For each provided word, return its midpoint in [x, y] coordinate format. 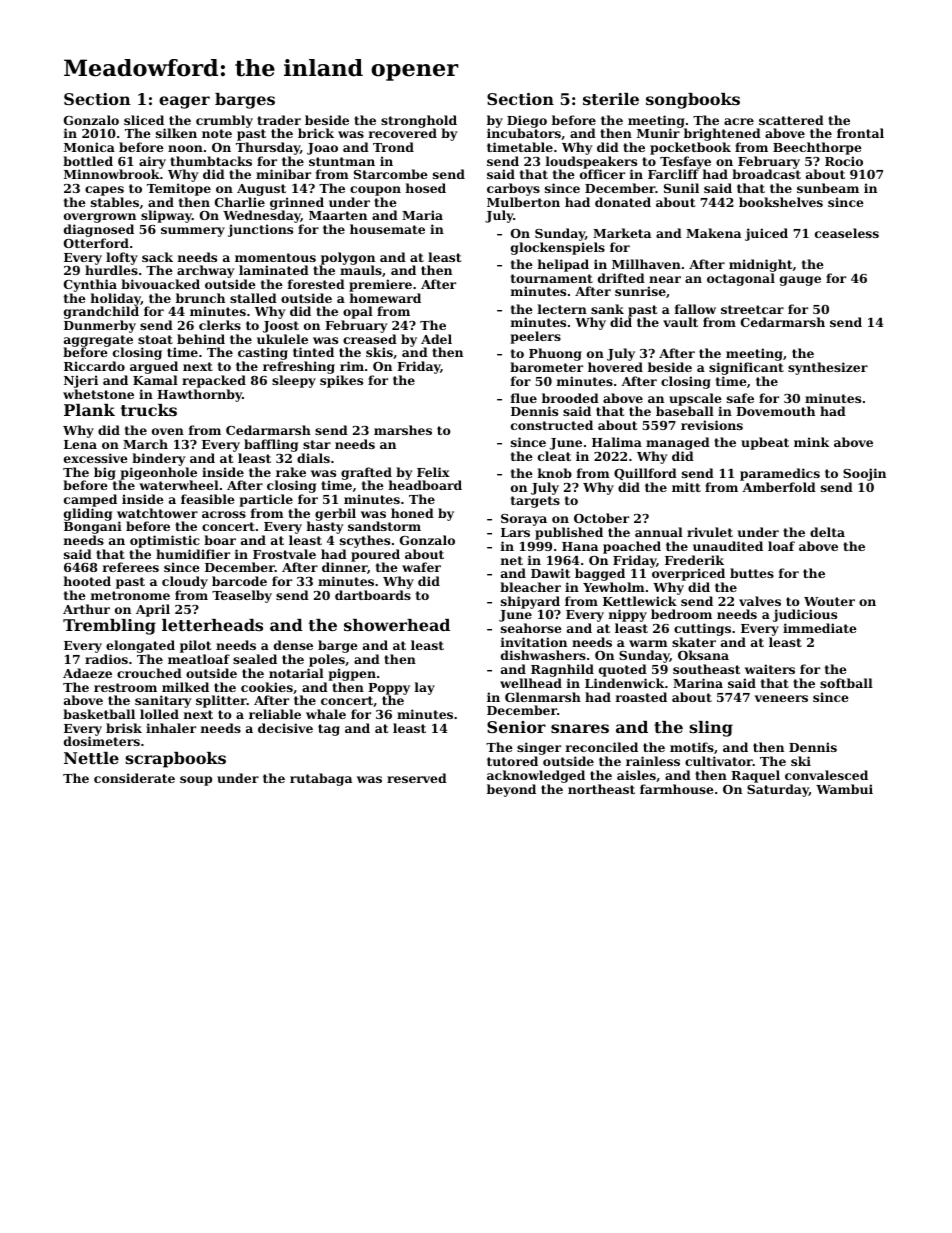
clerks [220, 325]
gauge [800, 281]
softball [846, 683]
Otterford [96, 243]
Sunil [681, 188]
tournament [552, 278]
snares [580, 728]
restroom [125, 687]
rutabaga [321, 779]
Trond [393, 147]
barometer [546, 367]
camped [90, 500]
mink [811, 442]
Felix [433, 472]
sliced [144, 120]
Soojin [864, 474]
